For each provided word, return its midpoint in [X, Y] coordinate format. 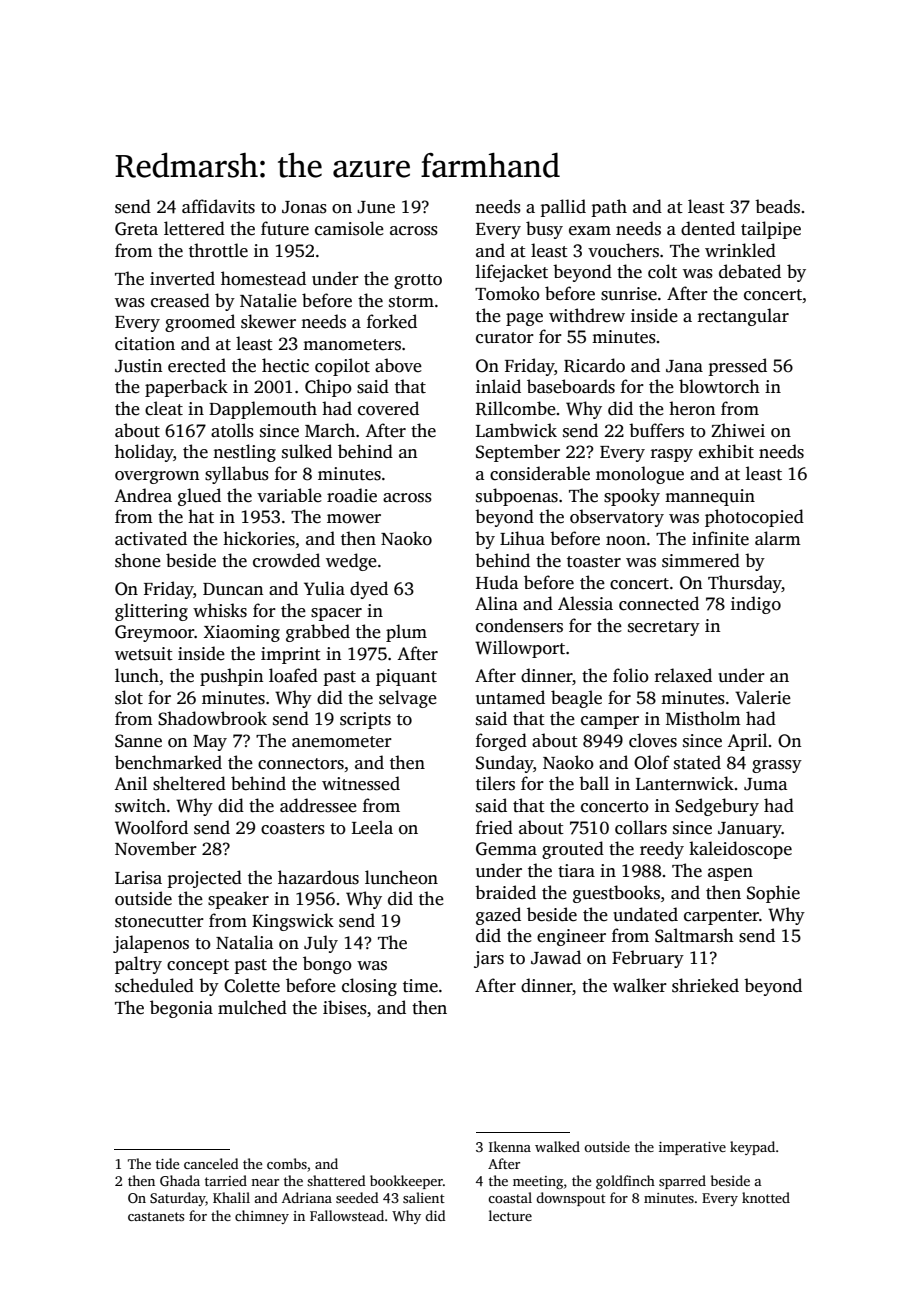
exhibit [726, 451]
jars [489, 959]
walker [640, 985]
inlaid [498, 386]
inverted [182, 278]
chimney [262, 1217]
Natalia [245, 942]
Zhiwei [738, 430]
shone [138, 560]
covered [388, 408]
